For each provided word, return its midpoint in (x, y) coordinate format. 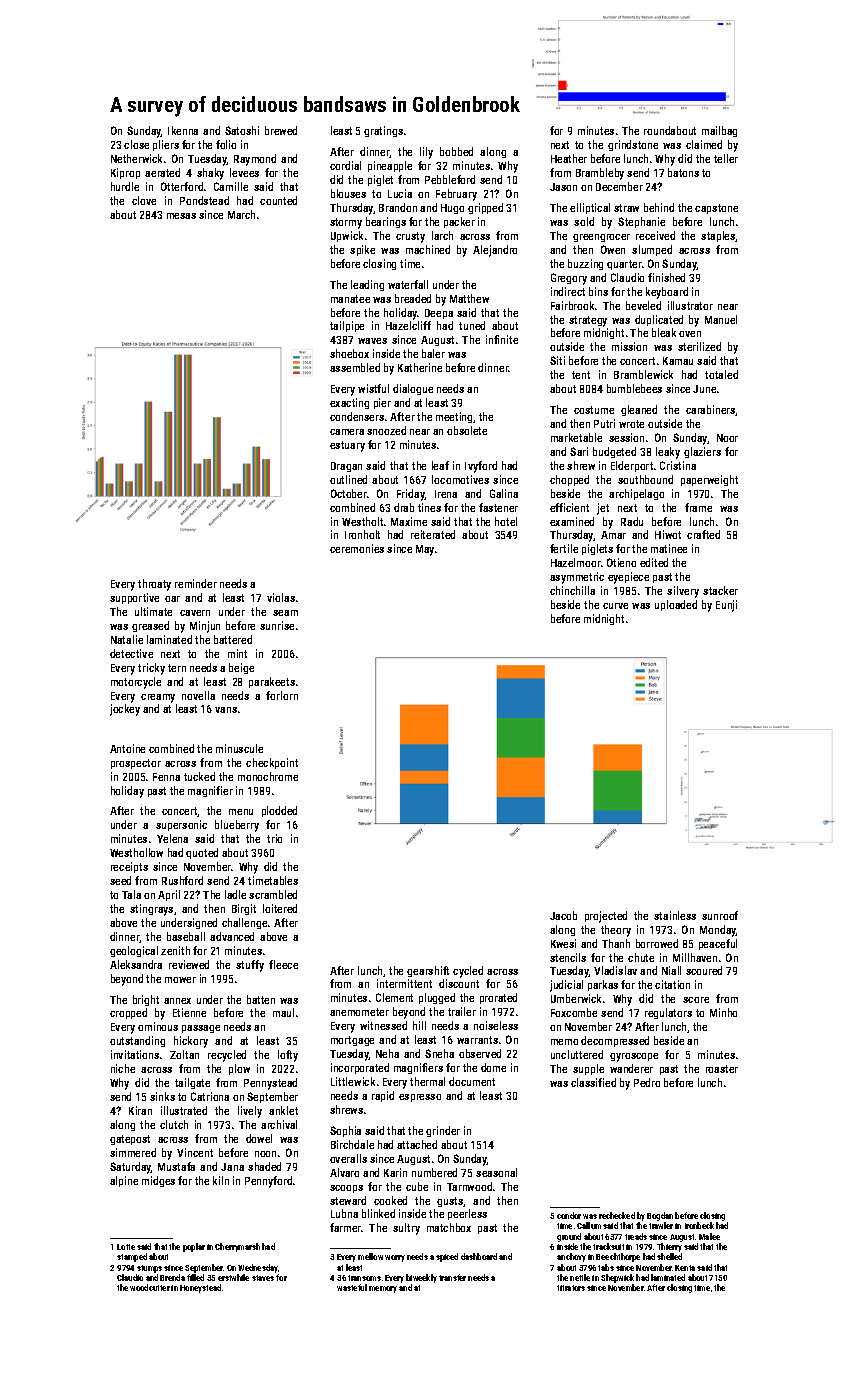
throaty (154, 585)
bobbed (456, 151)
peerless (467, 1214)
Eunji (726, 606)
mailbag (719, 131)
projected (606, 917)
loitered (280, 908)
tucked (199, 776)
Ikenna (183, 130)
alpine (124, 1181)
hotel (506, 521)
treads (636, 1236)
